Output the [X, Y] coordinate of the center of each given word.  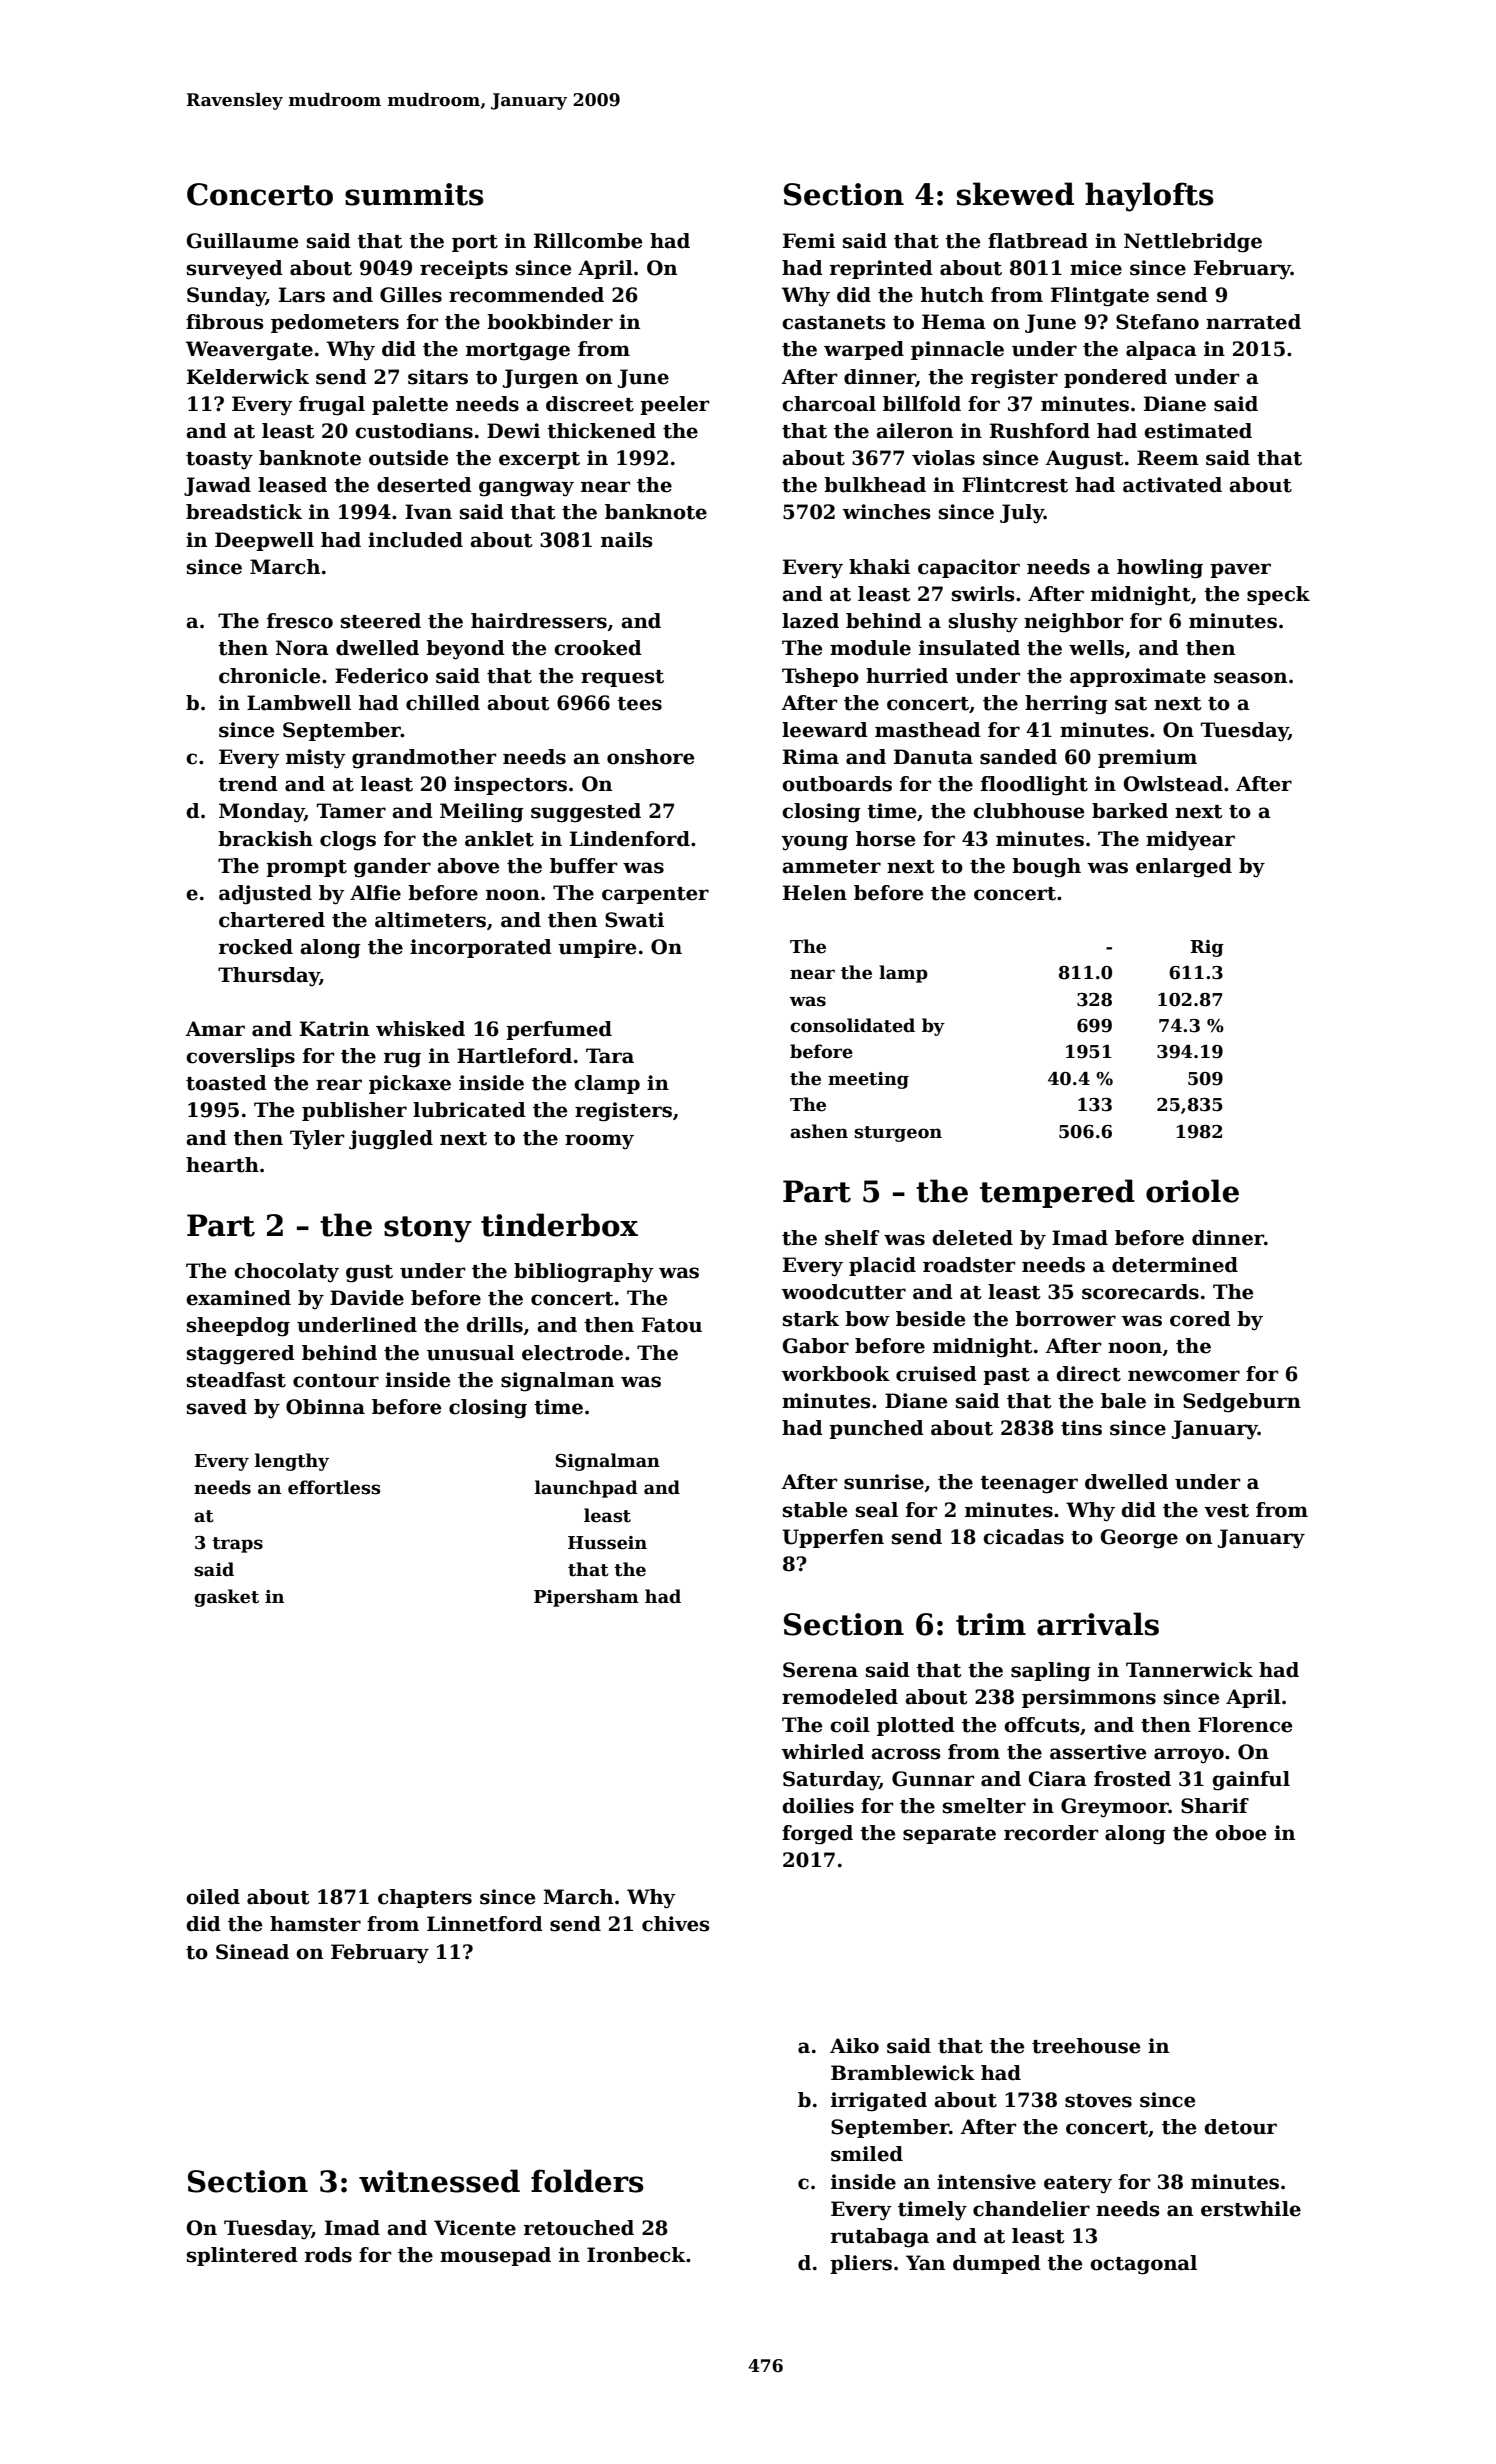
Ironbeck [636, 2255]
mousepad [495, 2256]
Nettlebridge [1193, 243]
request [622, 678]
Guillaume [242, 241]
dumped [997, 2264]
